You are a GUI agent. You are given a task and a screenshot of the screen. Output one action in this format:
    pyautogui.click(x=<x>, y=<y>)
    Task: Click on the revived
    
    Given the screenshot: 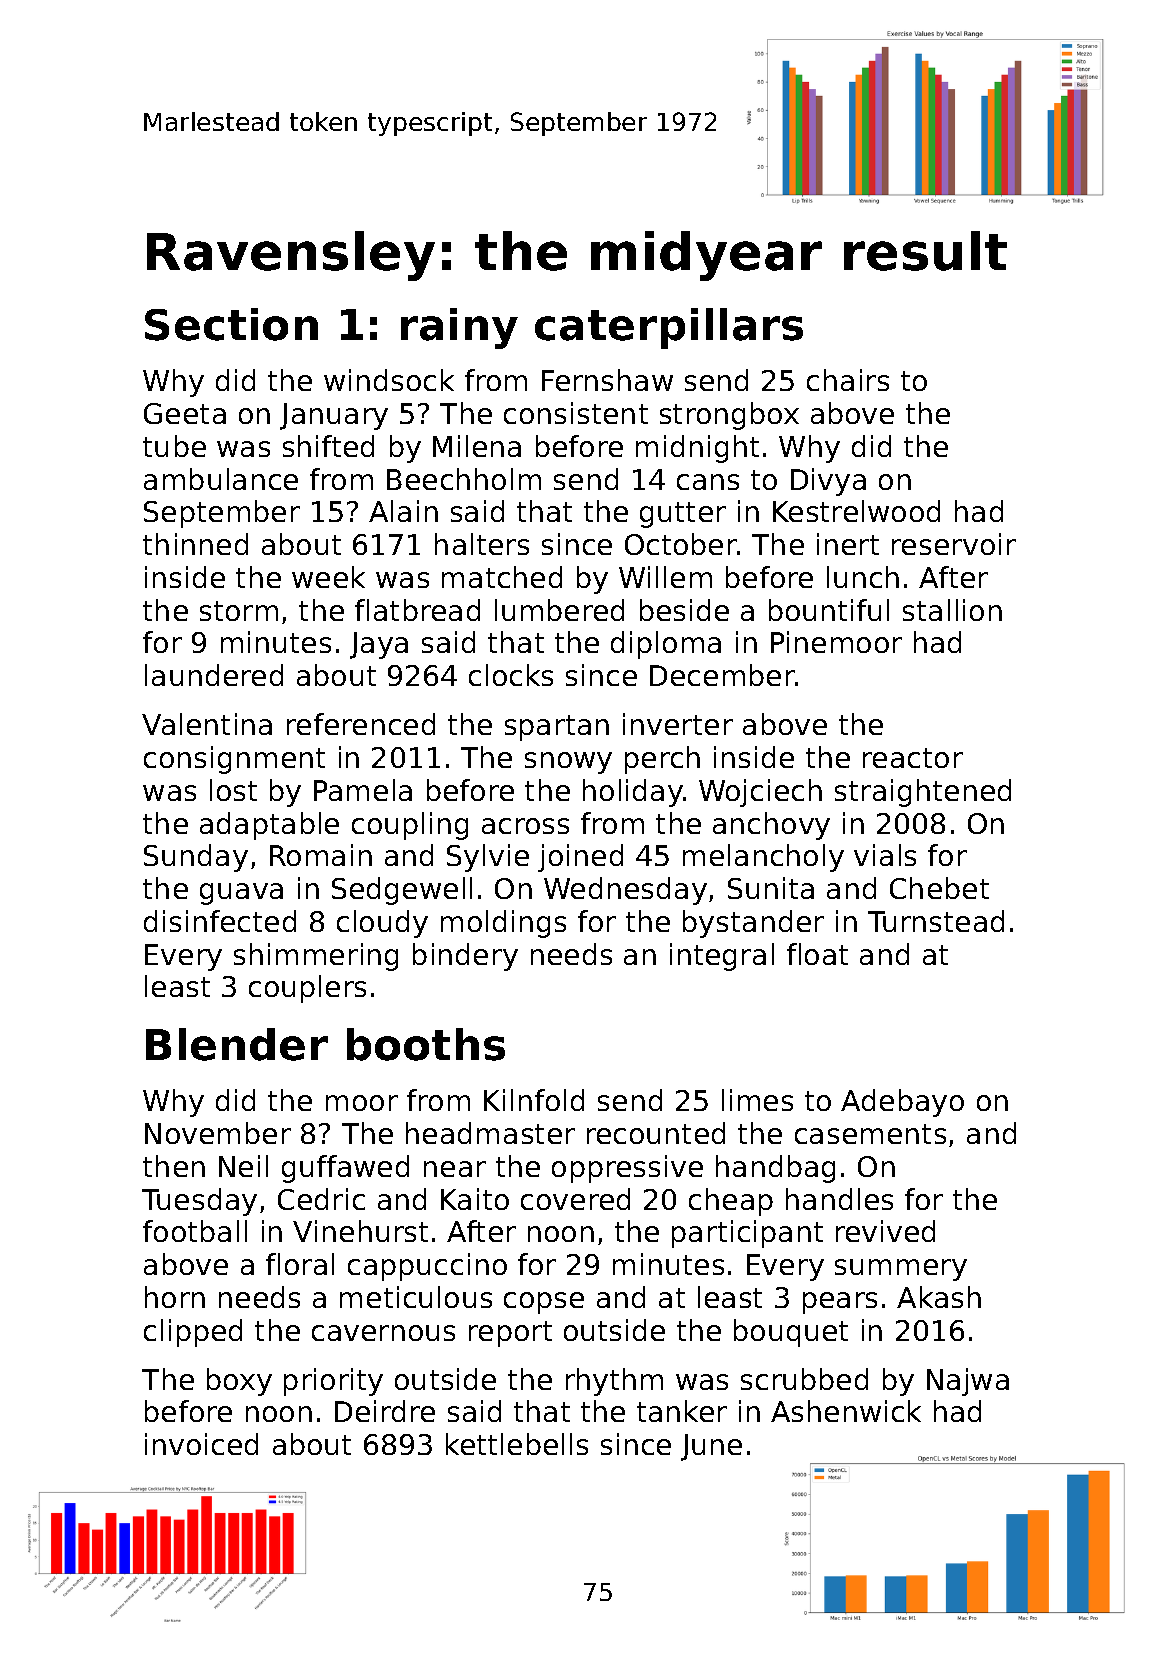 What is the action you would take?
    pyautogui.click(x=885, y=1231)
